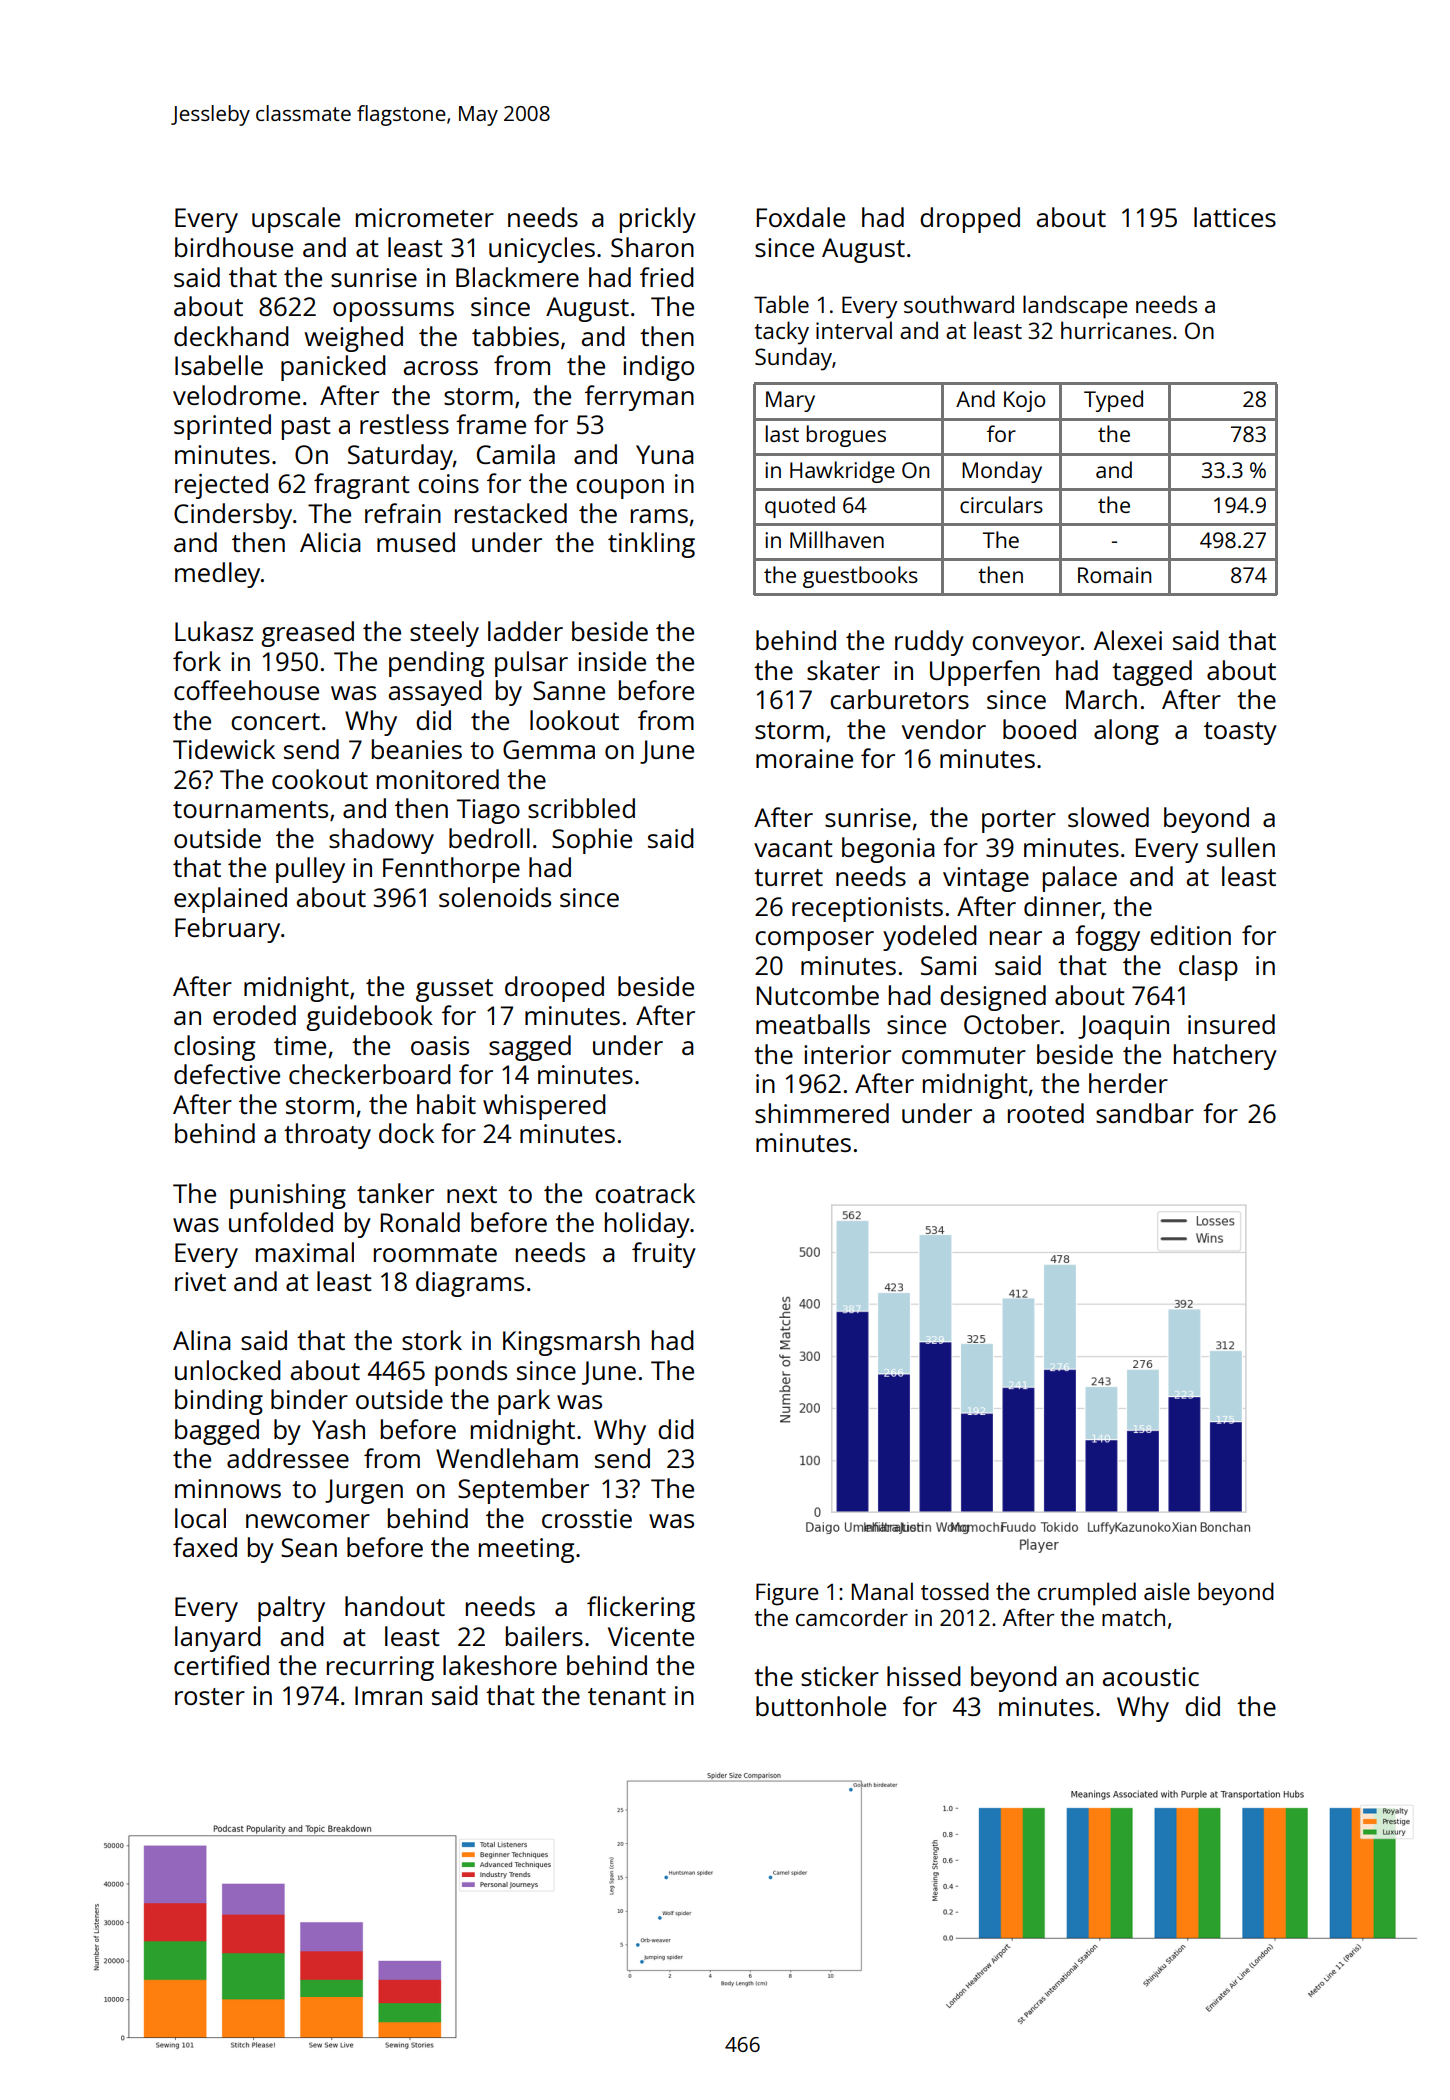 The image size is (1450, 2100). I want to click on upscale, so click(296, 220).
